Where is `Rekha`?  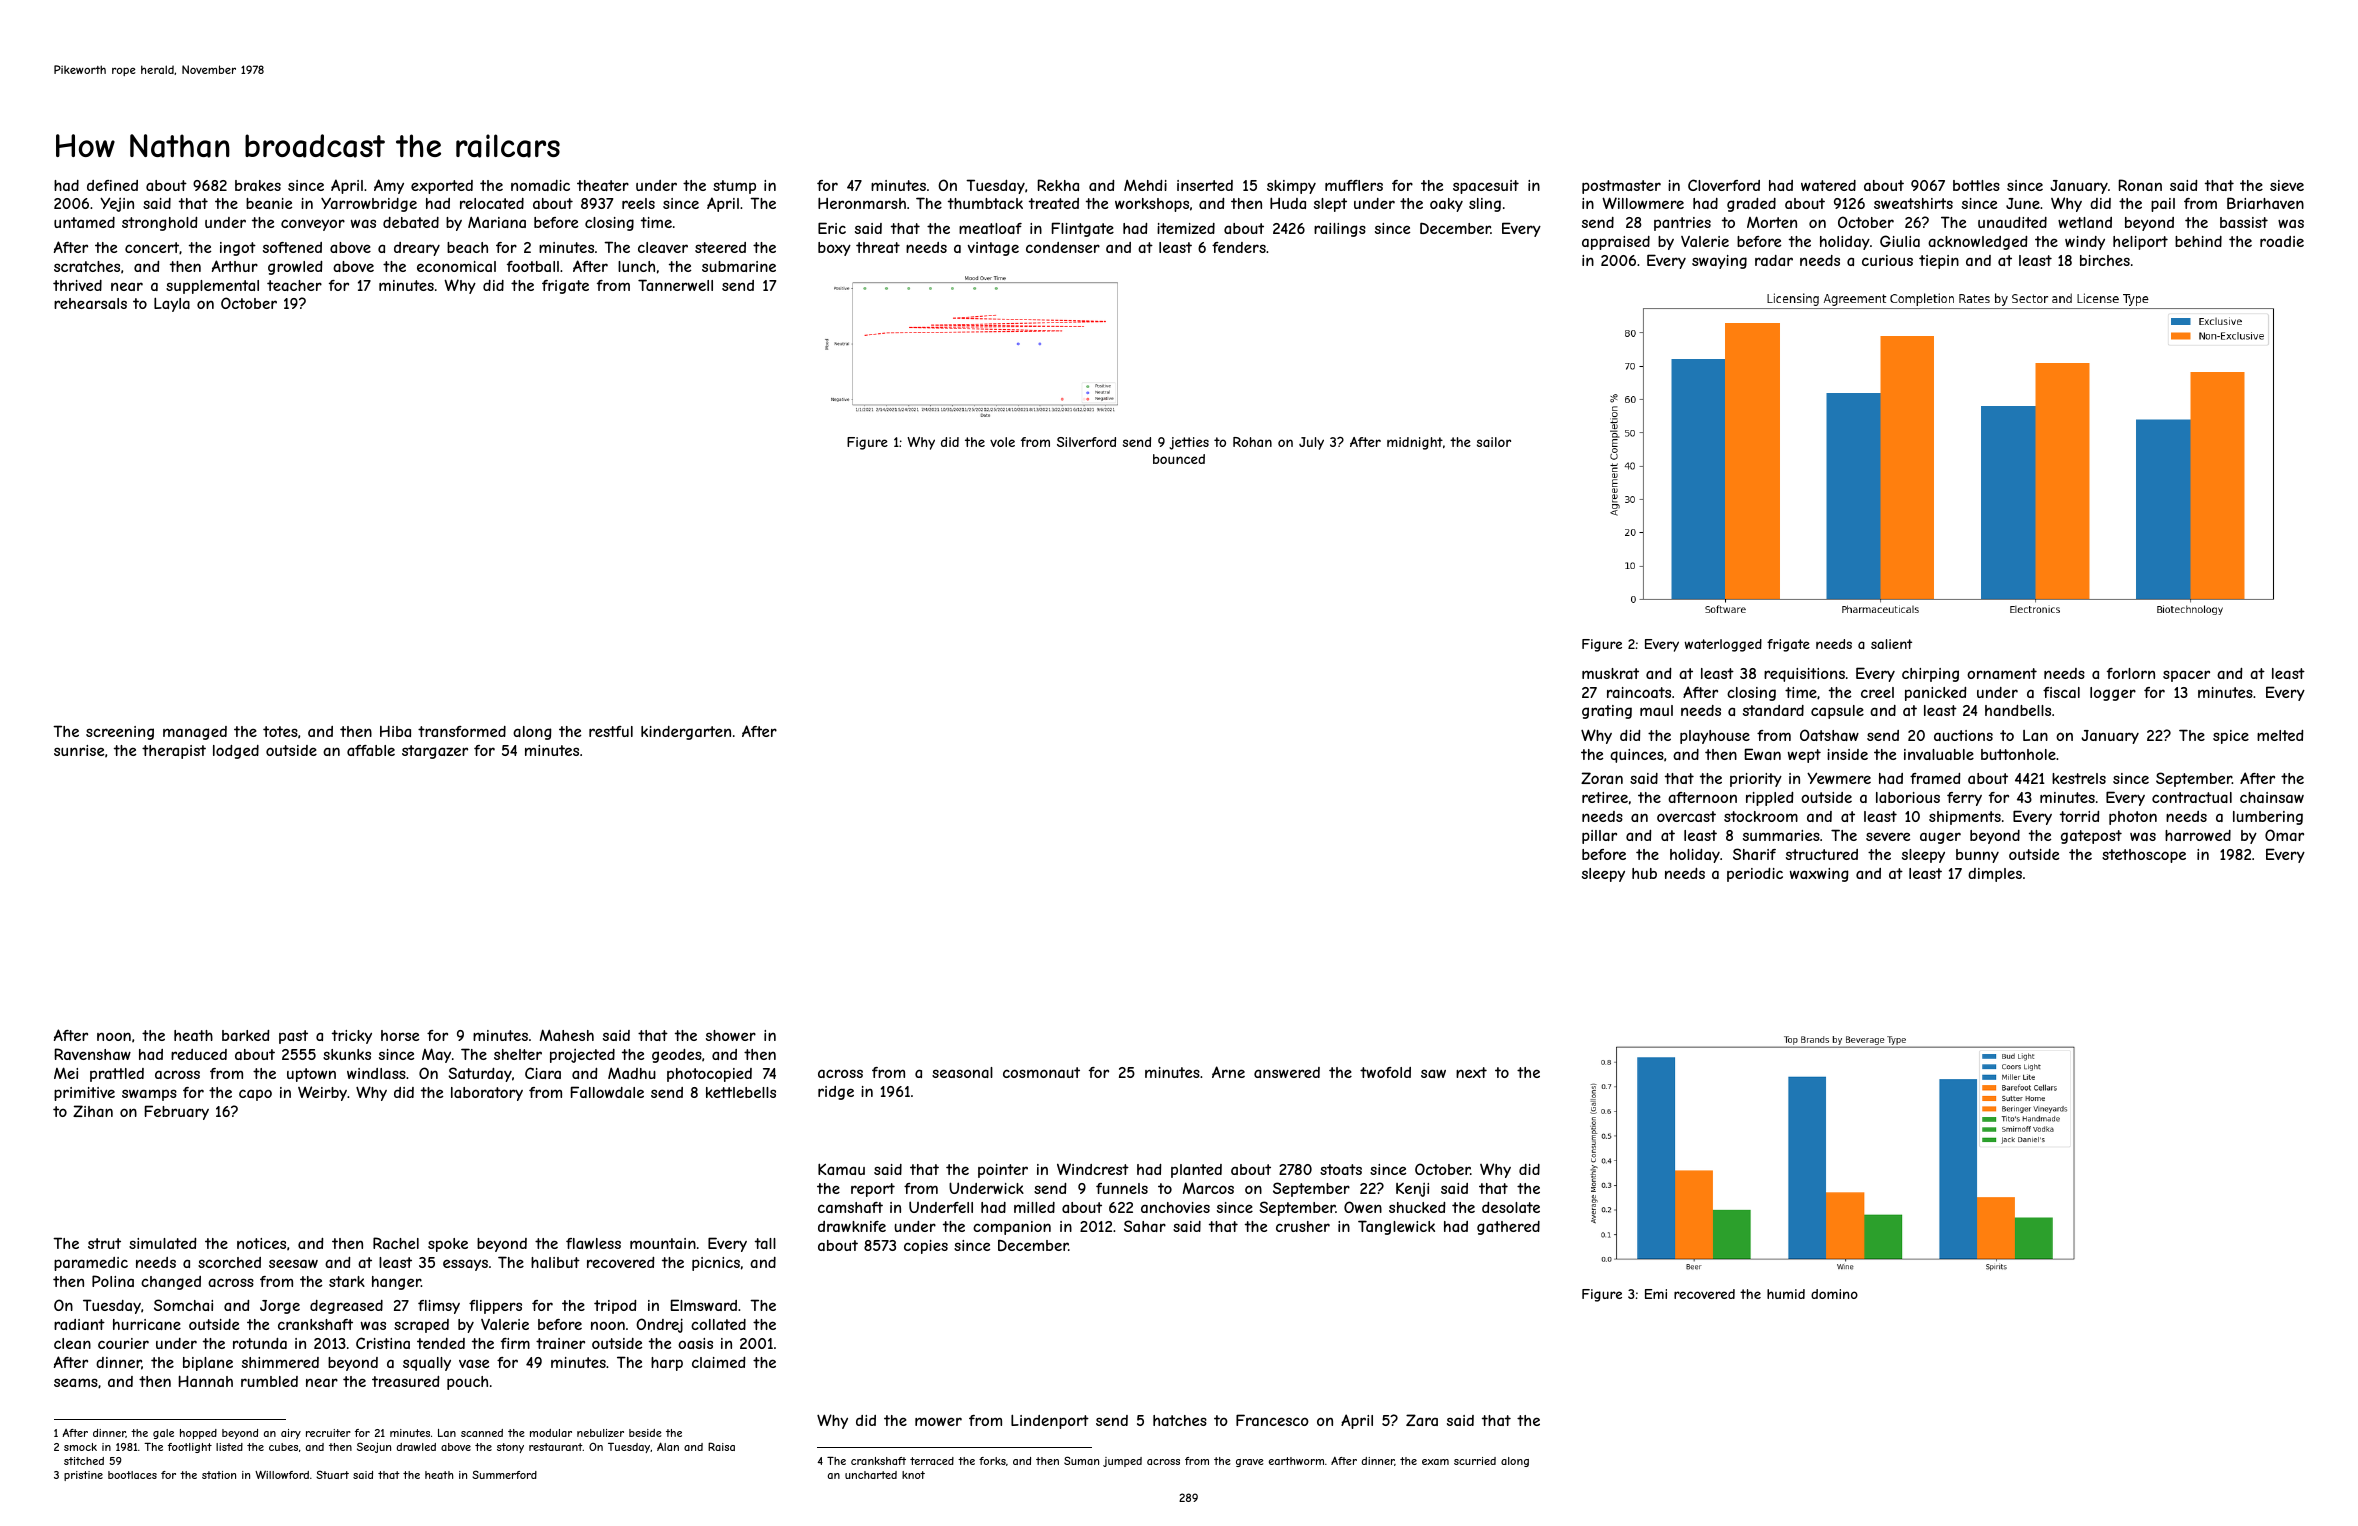 Rekha is located at coordinates (1058, 185).
